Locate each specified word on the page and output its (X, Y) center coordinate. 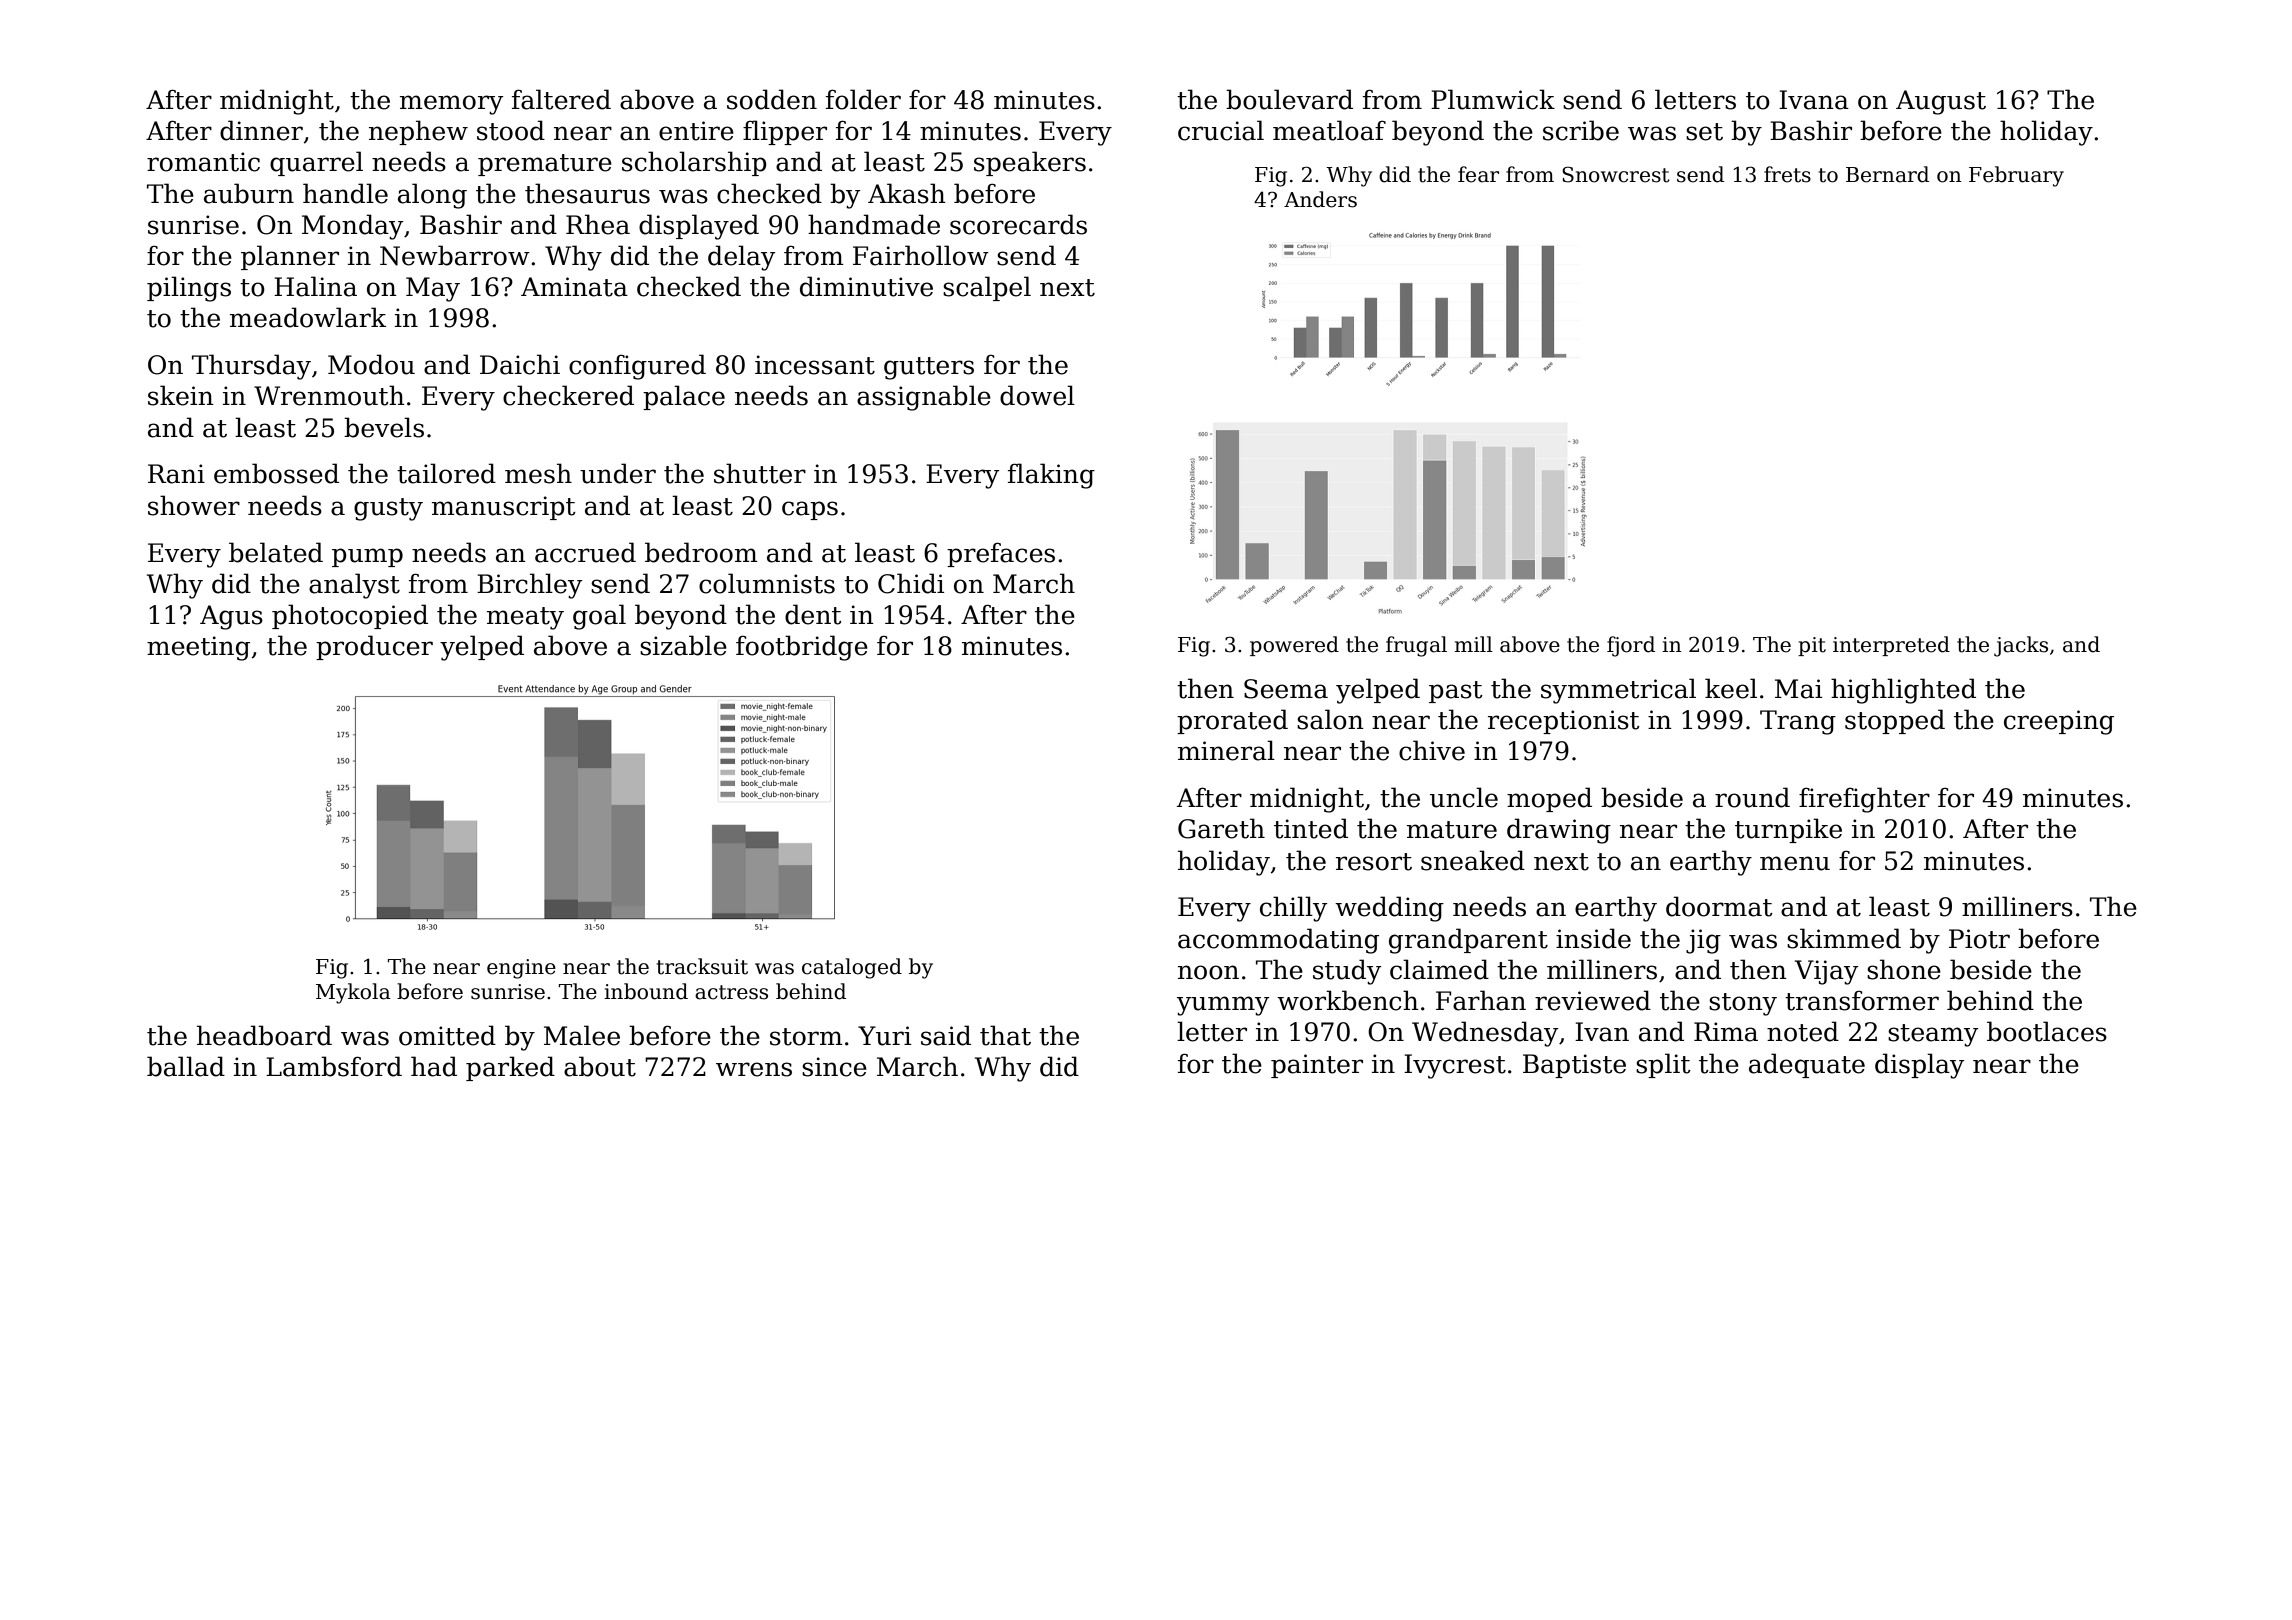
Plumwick (1493, 99)
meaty (525, 618)
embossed (276, 473)
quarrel (316, 163)
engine (521, 969)
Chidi (911, 583)
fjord (1631, 646)
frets (1787, 174)
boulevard (1289, 99)
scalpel (987, 288)
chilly (1293, 909)
